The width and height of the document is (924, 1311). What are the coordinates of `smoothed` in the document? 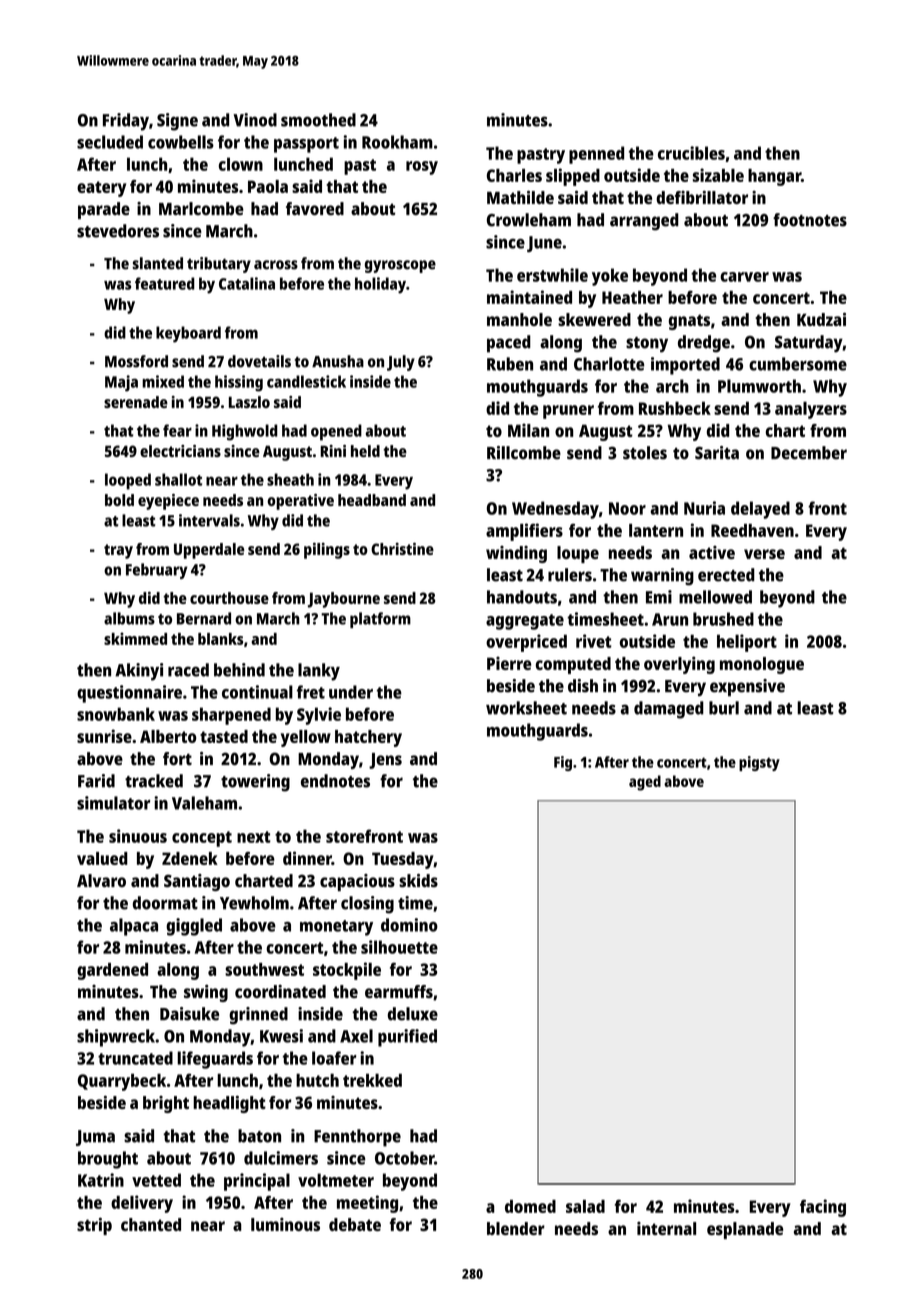 It's located at (318, 120).
